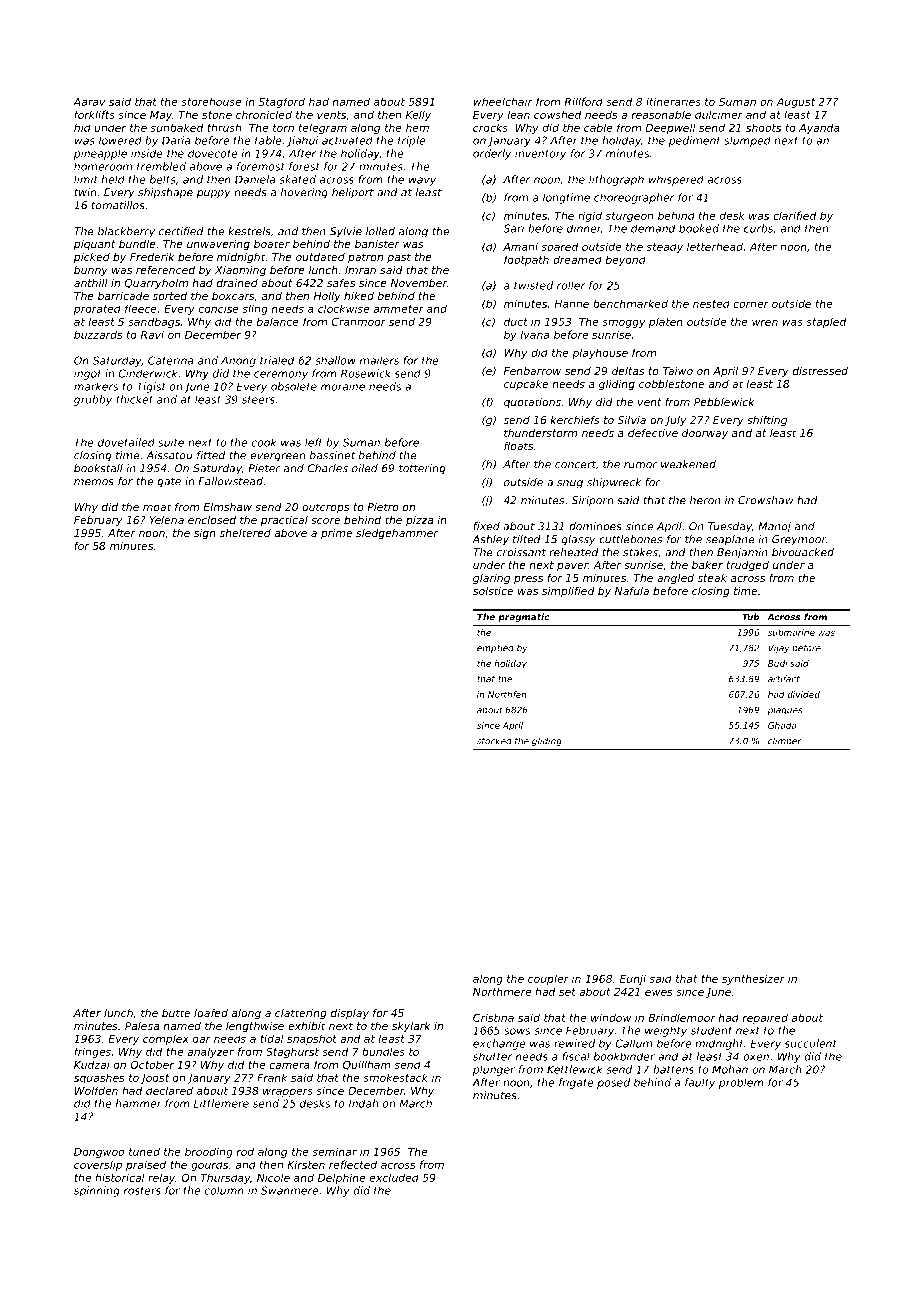  Describe the element at coordinates (516, 321) in the image. I see `duct` at that location.
